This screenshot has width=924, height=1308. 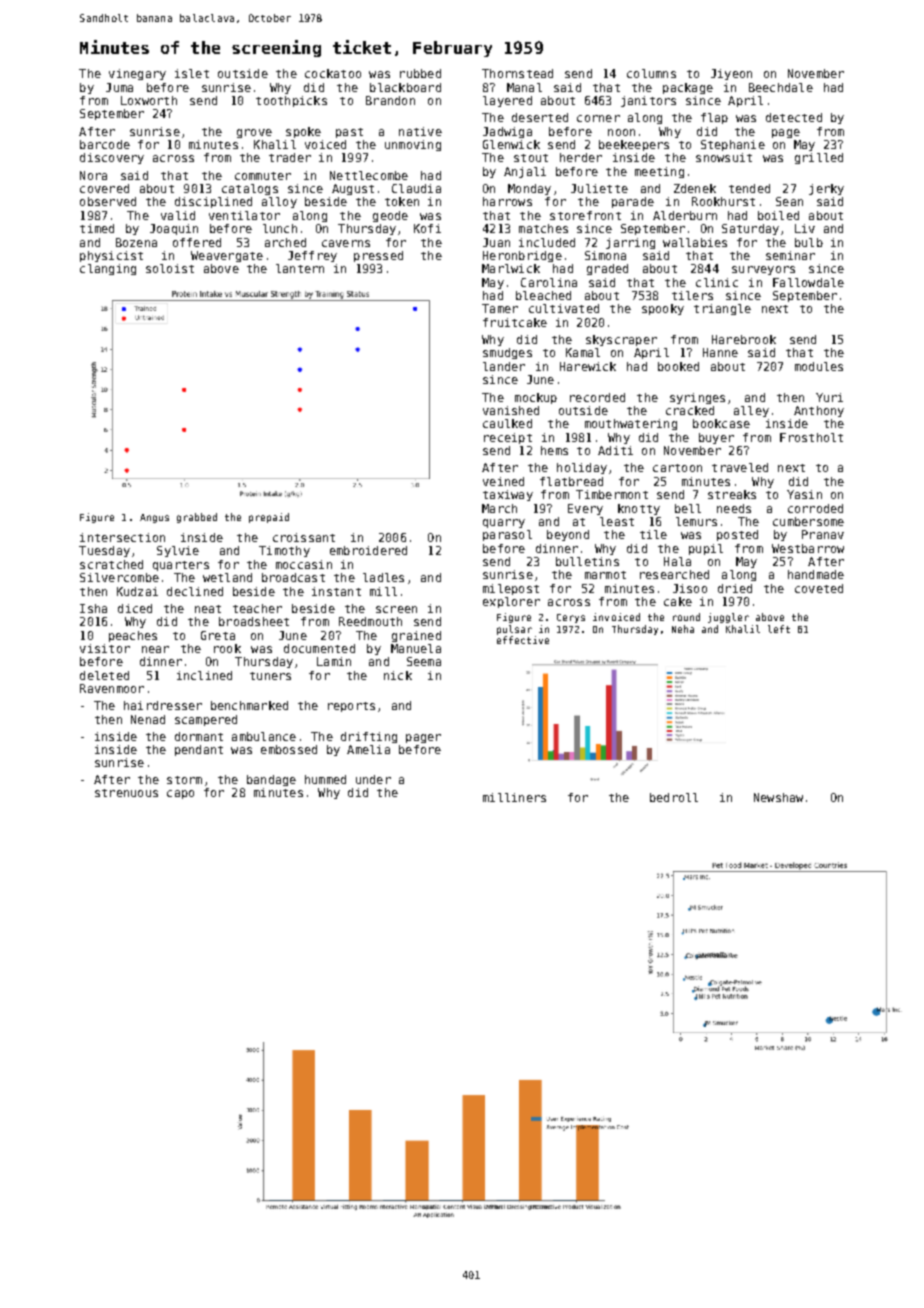 What do you see at coordinates (137, 74) in the screenshot?
I see `vinegary` at bounding box center [137, 74].
